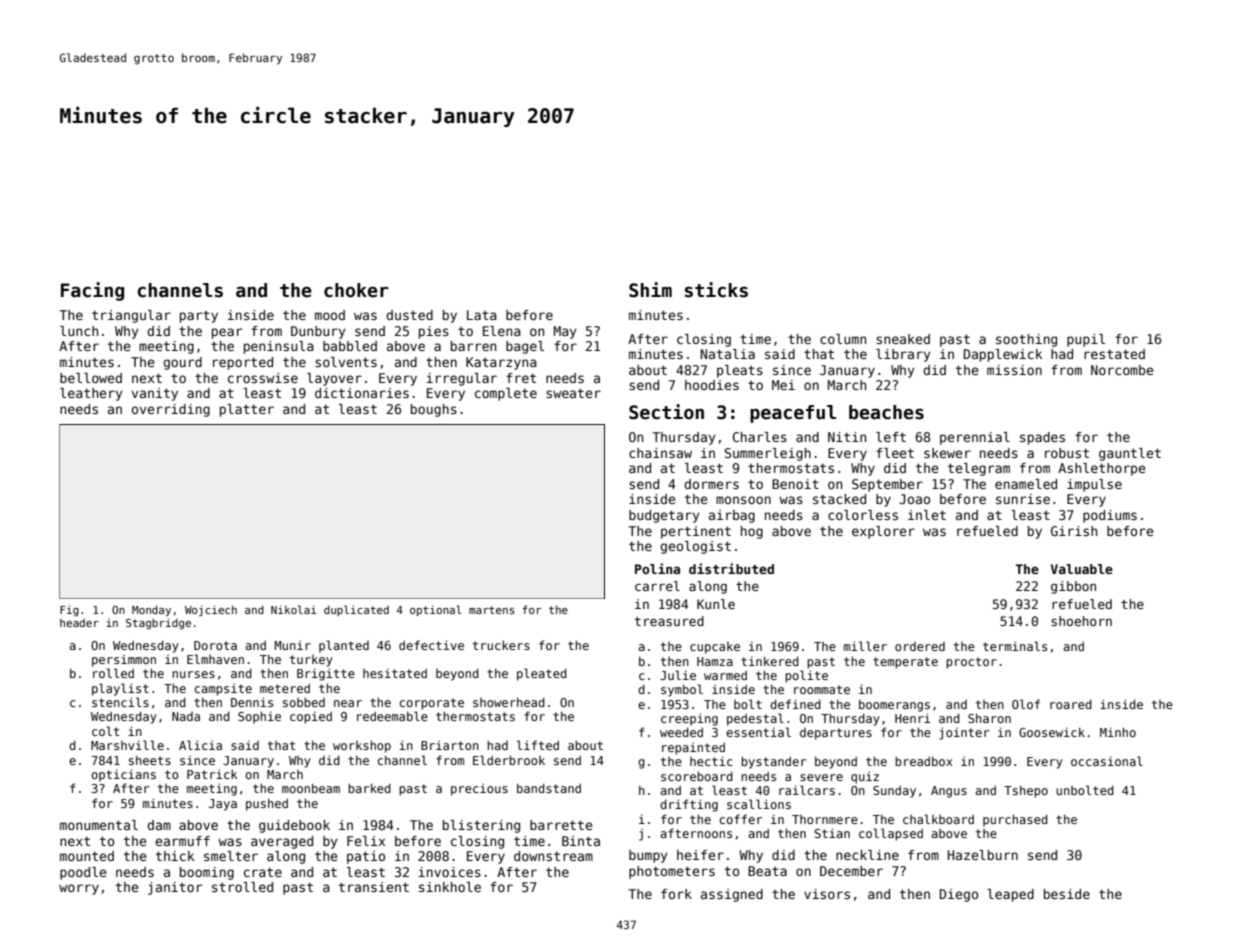 Image resolution: width=1233 pixels, height=952 pixels. What do you see at coordinates (175, 888) in the page?
I see `janitor` at bounding box center [175, 888].
